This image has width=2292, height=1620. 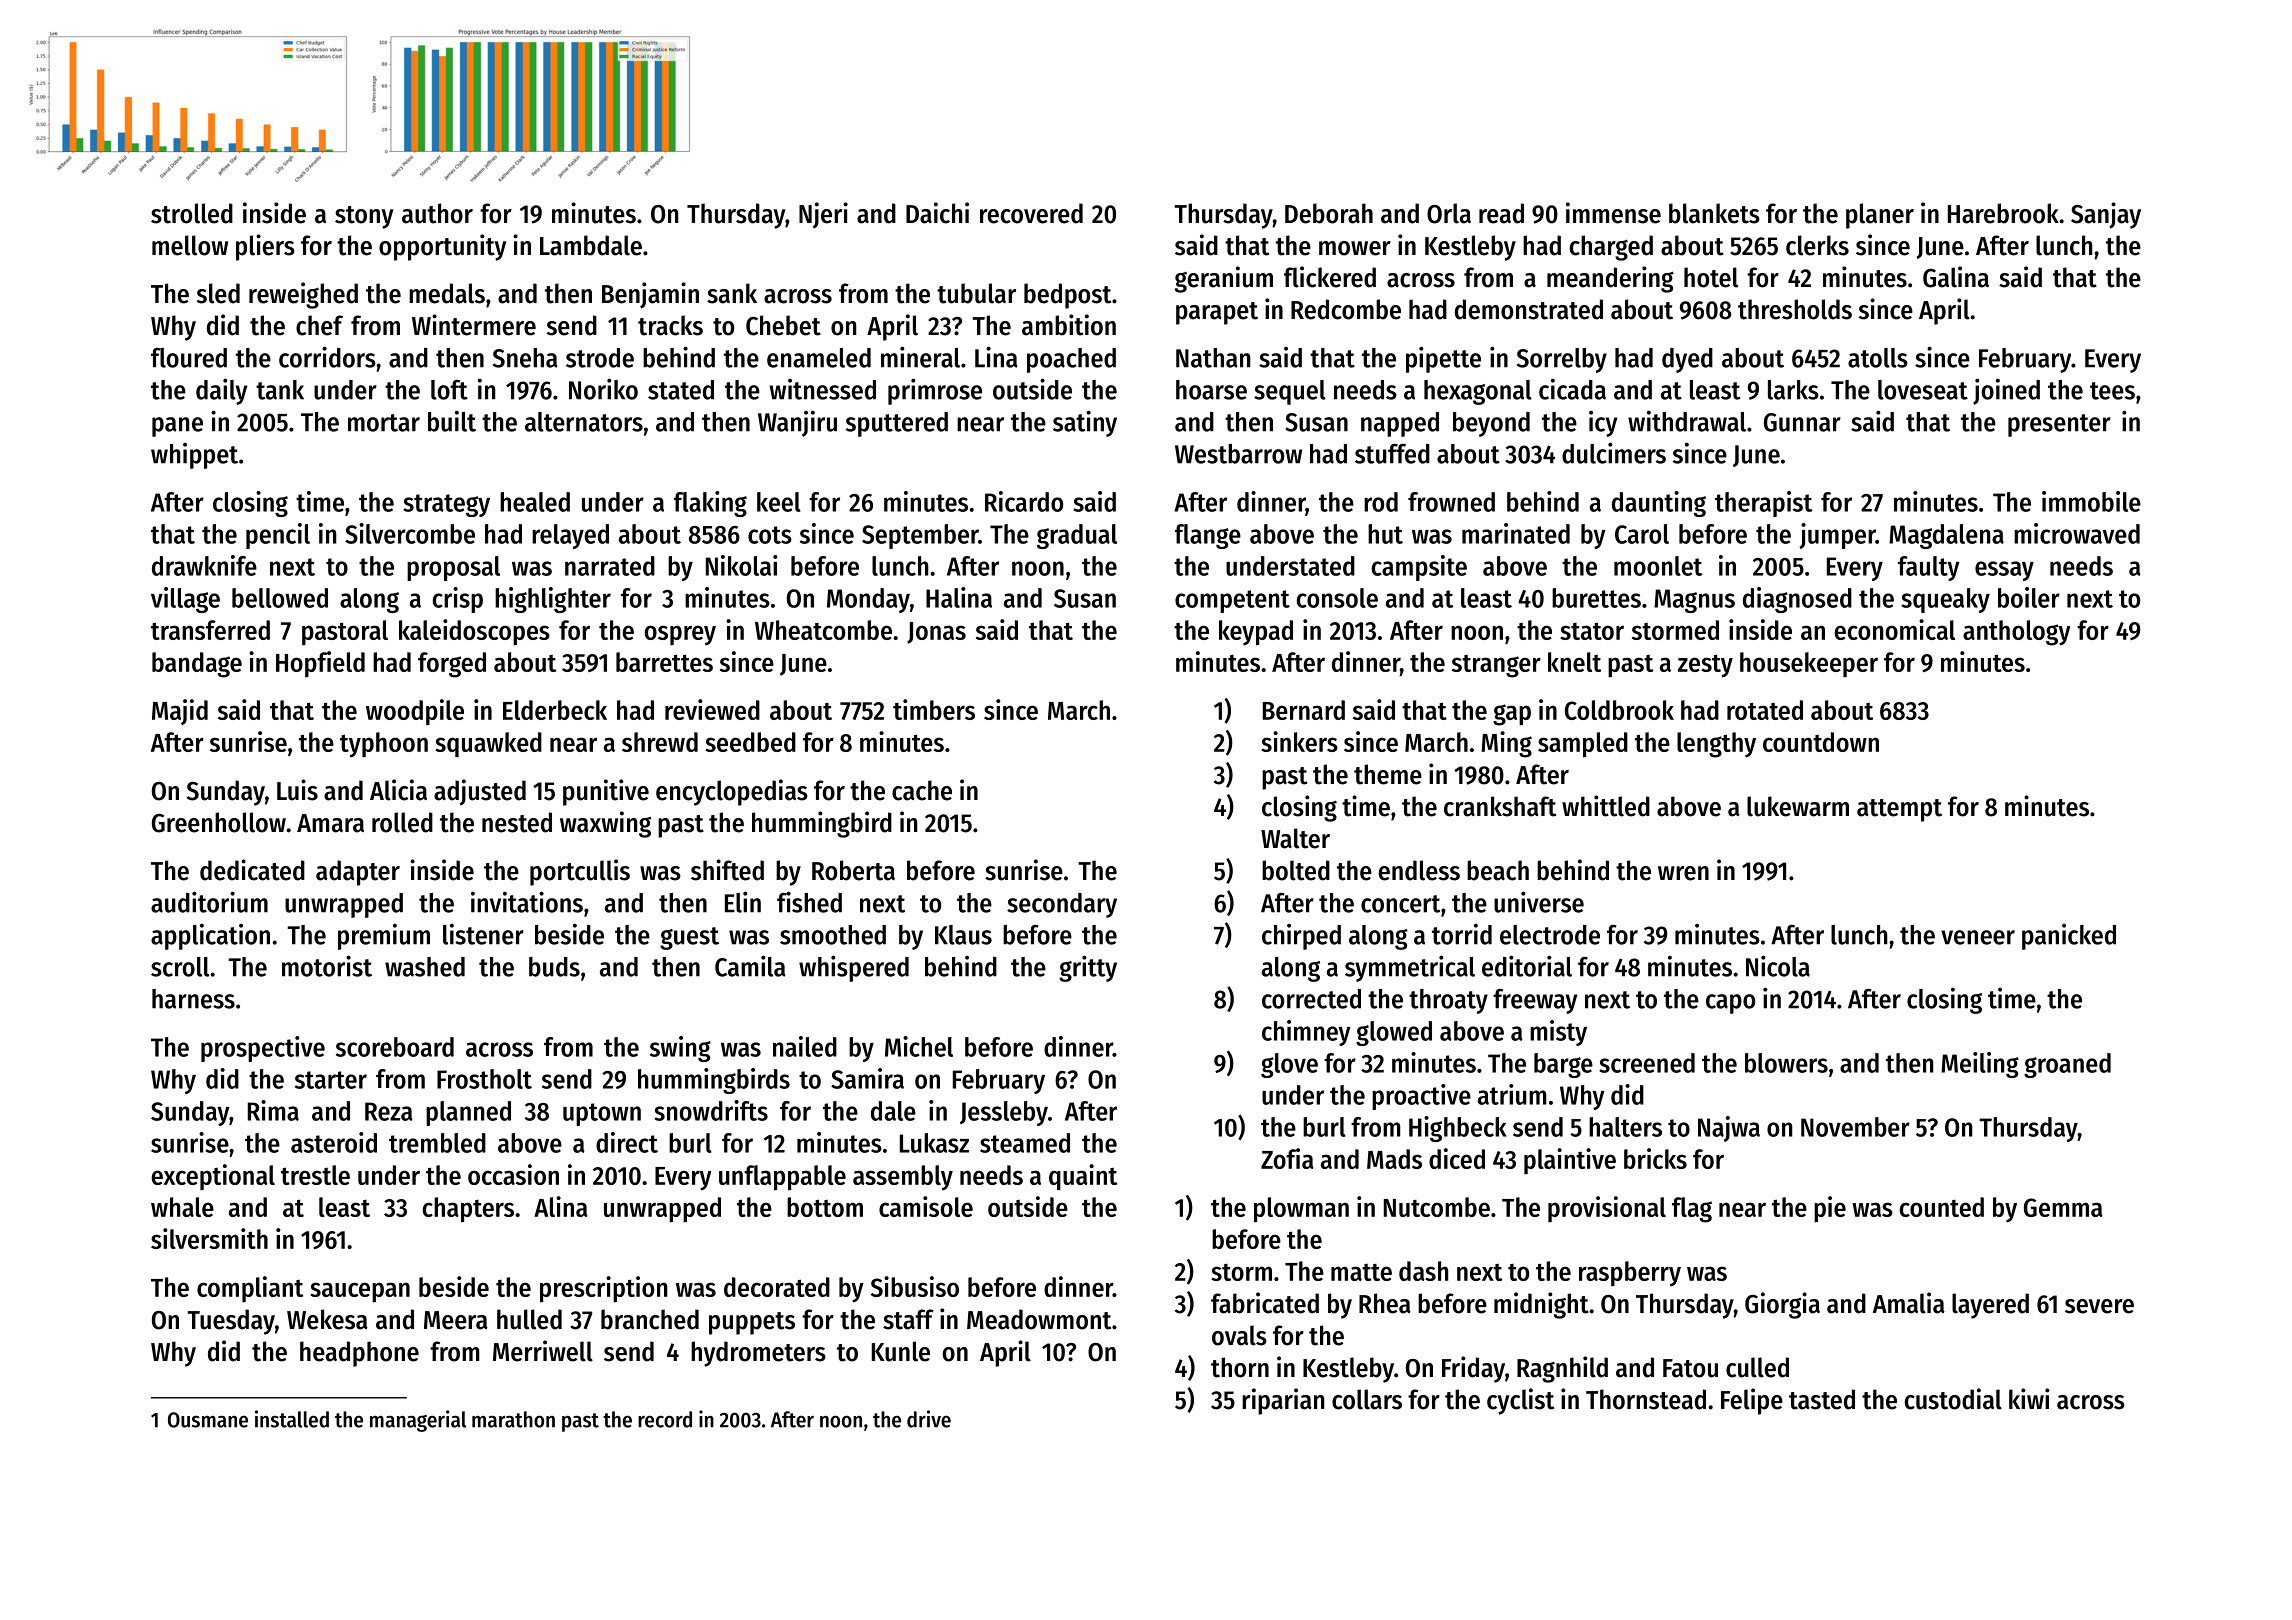 What do you see at coordinates (1730, 1004) in the image?
I see `capo` at bounding box center [1730, 1004].
